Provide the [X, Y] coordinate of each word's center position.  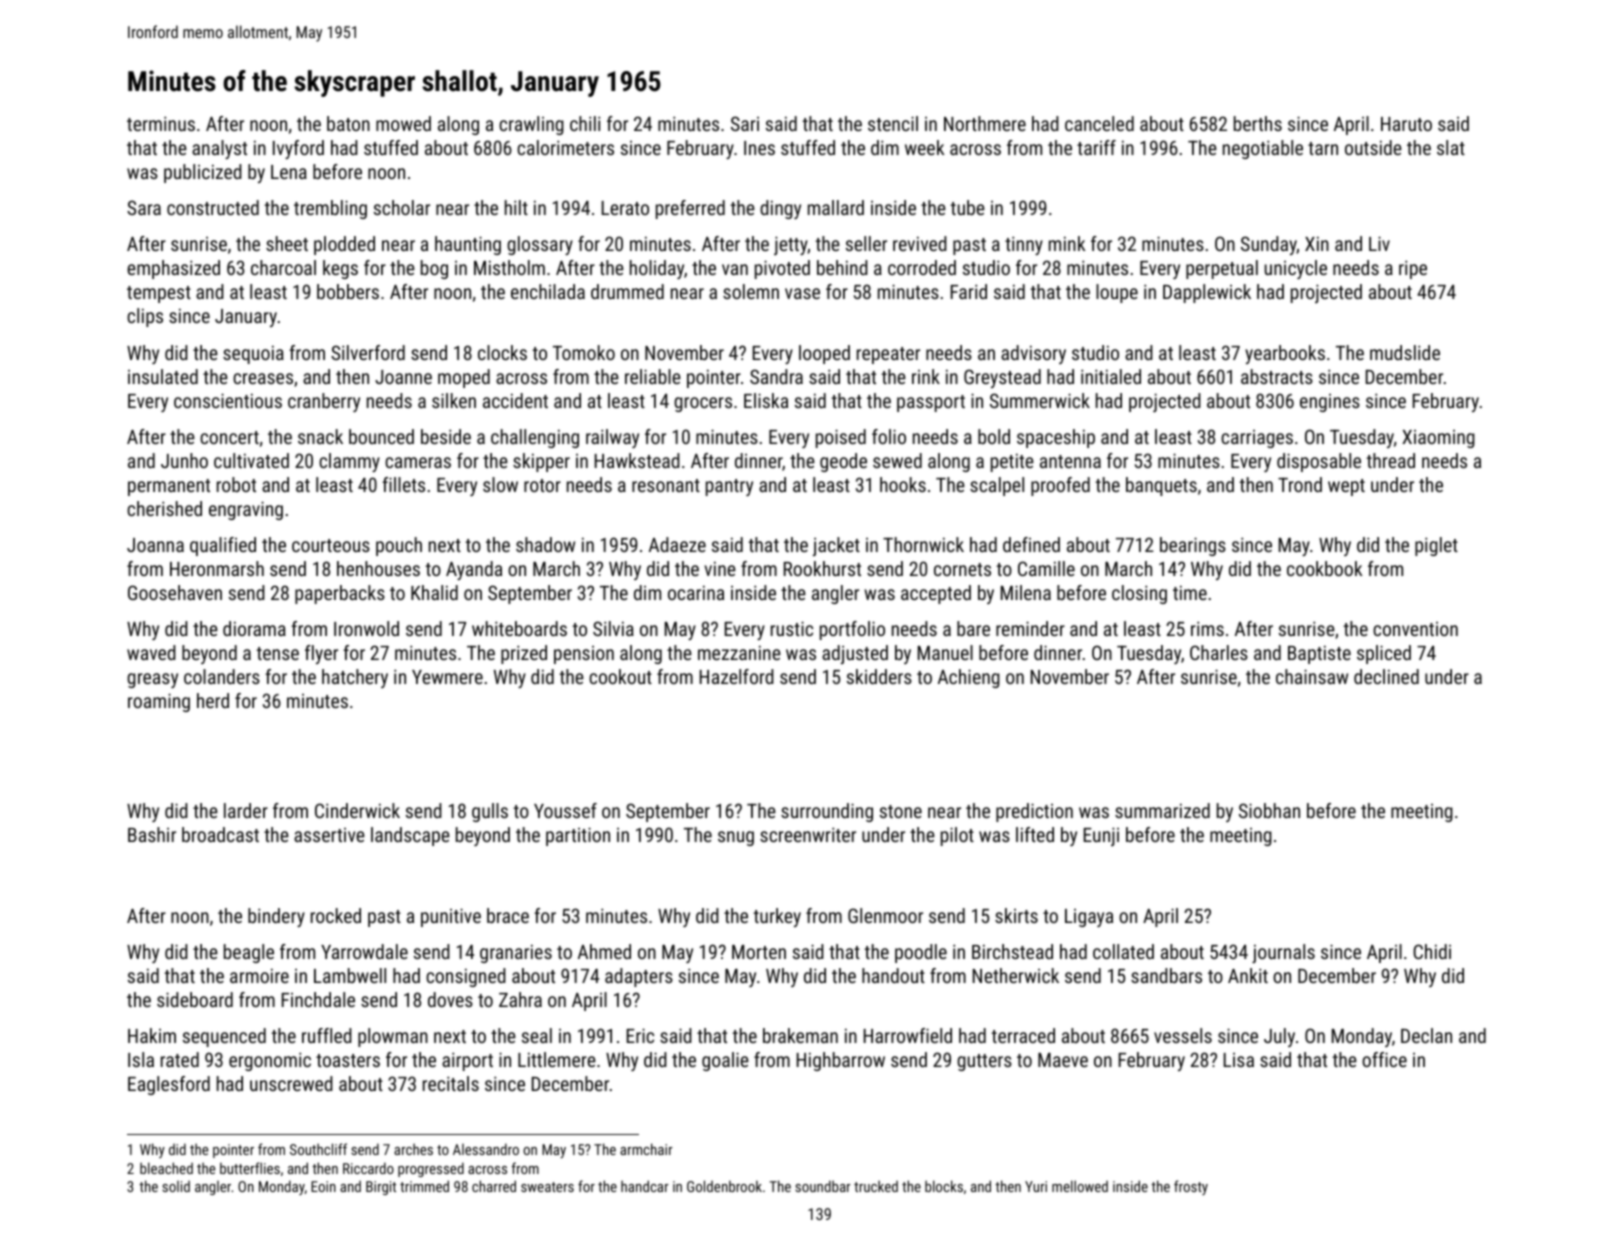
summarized [1162, 810]
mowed [403, 123]
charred [494, 1186]
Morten [759, 952]
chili [585, 123]
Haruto [1406, 124]
